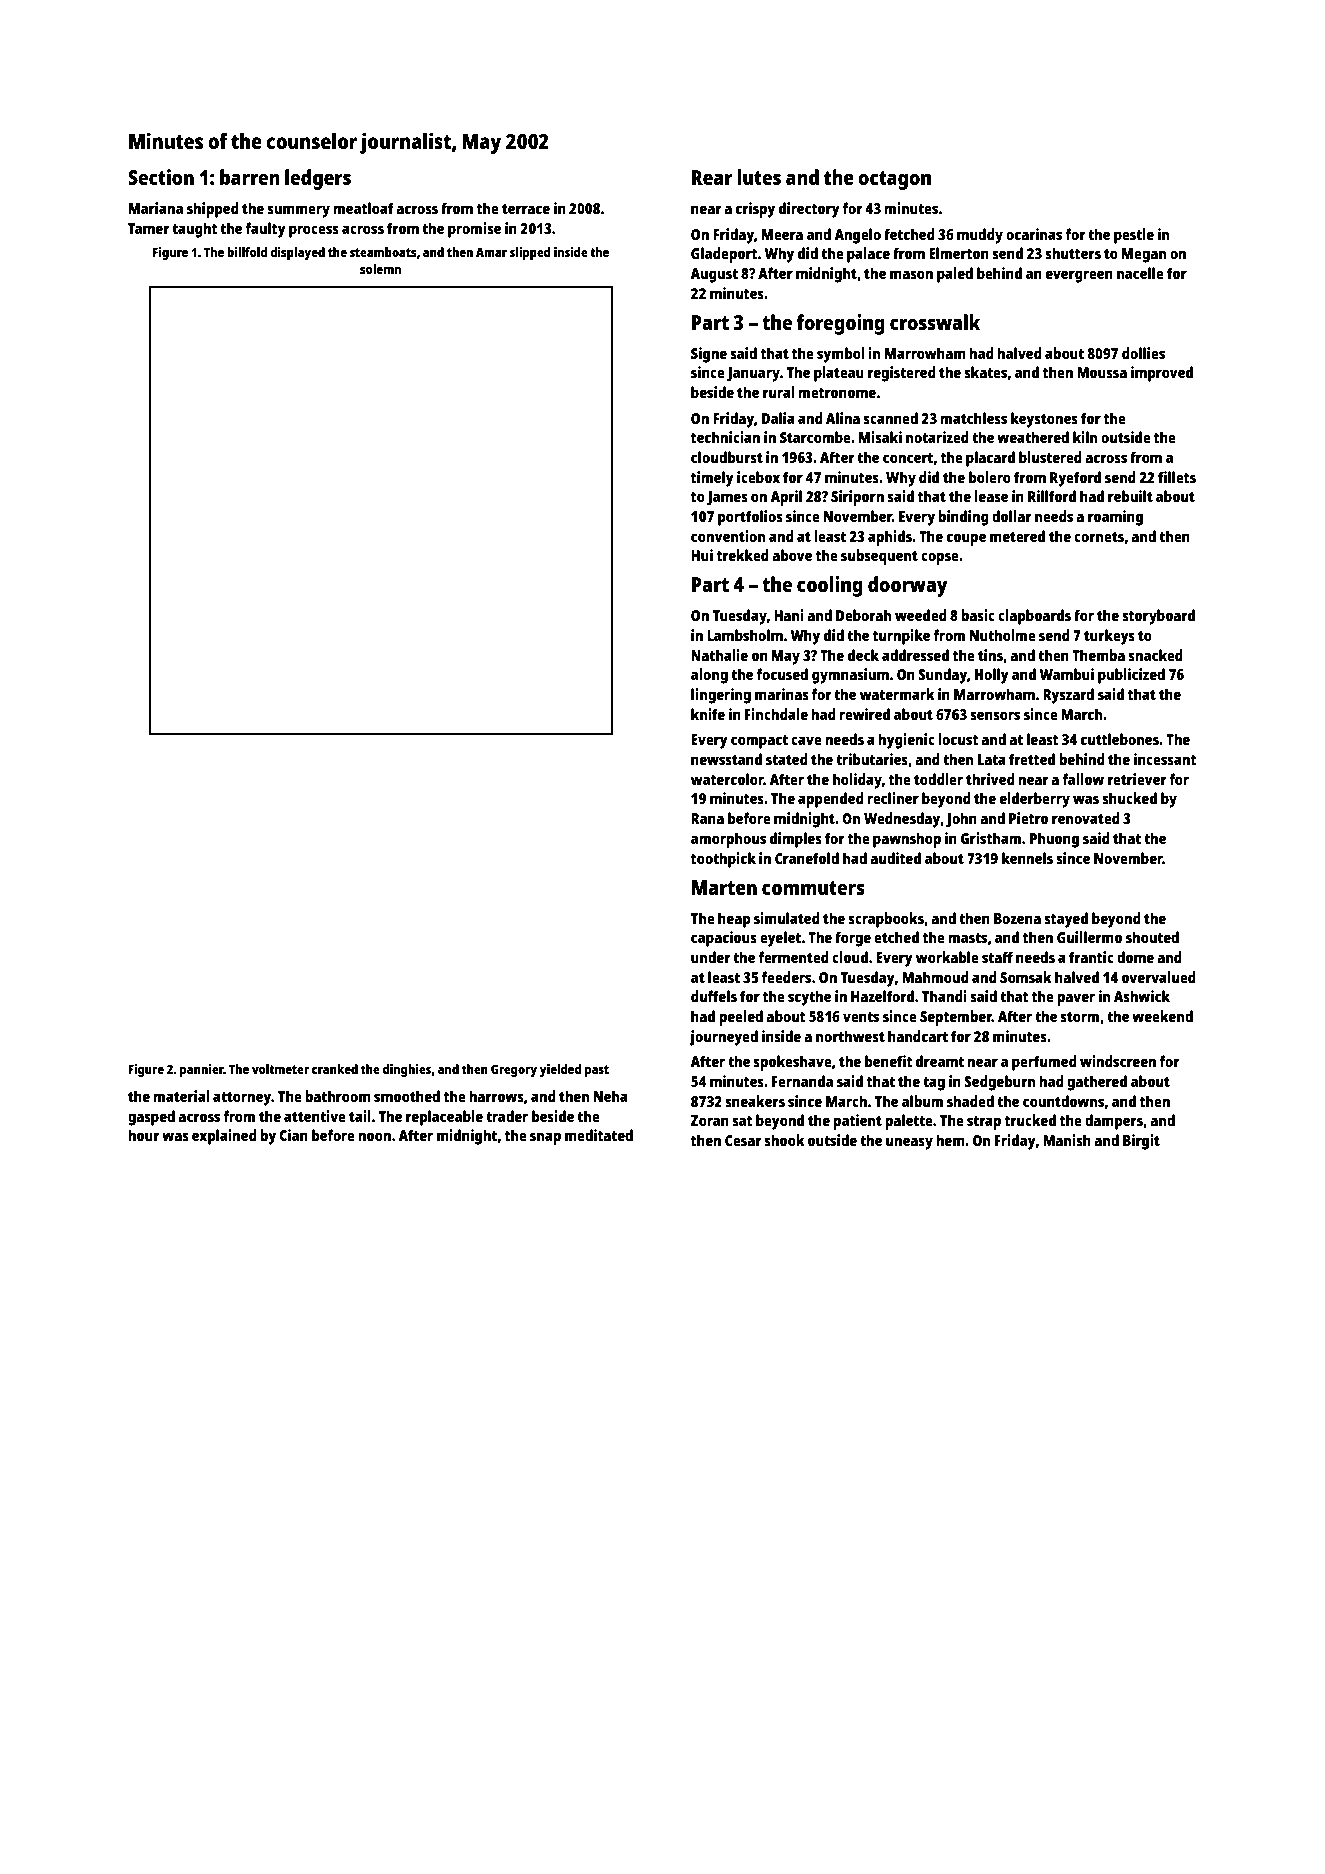 The image size is (1325, 1874). Describe the element at coordinates (707, 818) in the screenshot. I see `Rana` at that location.
